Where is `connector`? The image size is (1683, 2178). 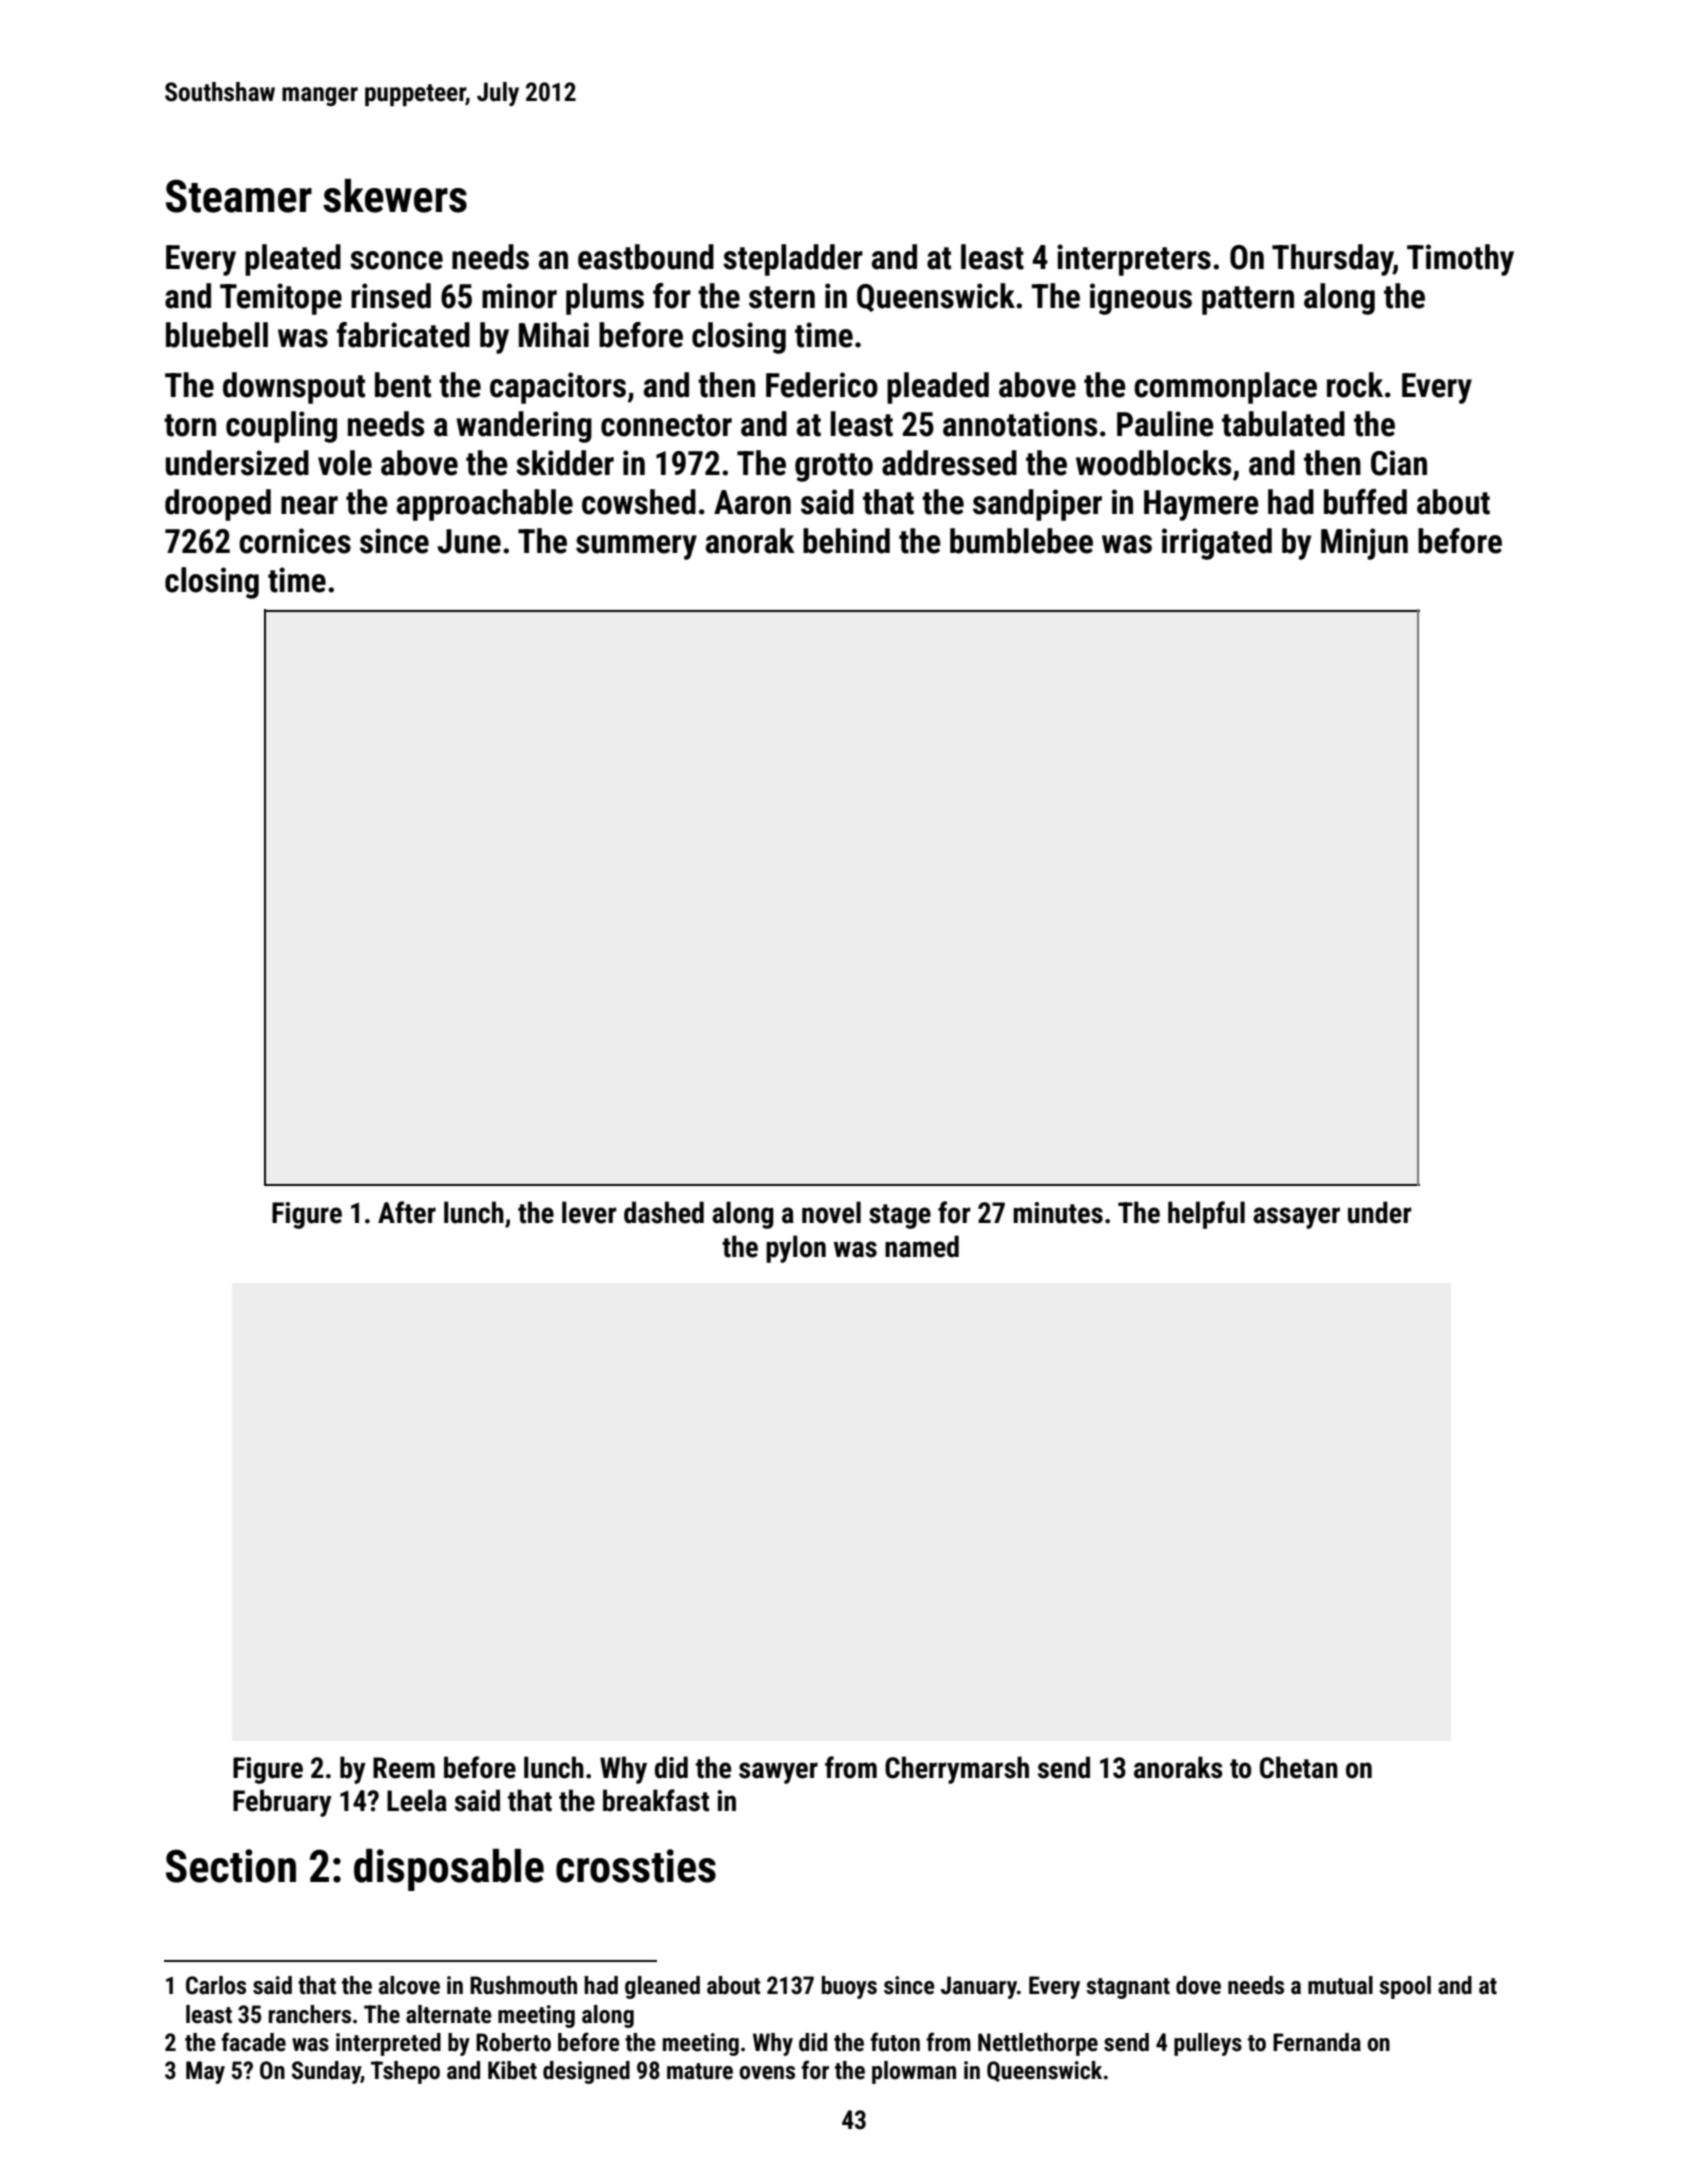
connector is located at coordinates (666, 425).
